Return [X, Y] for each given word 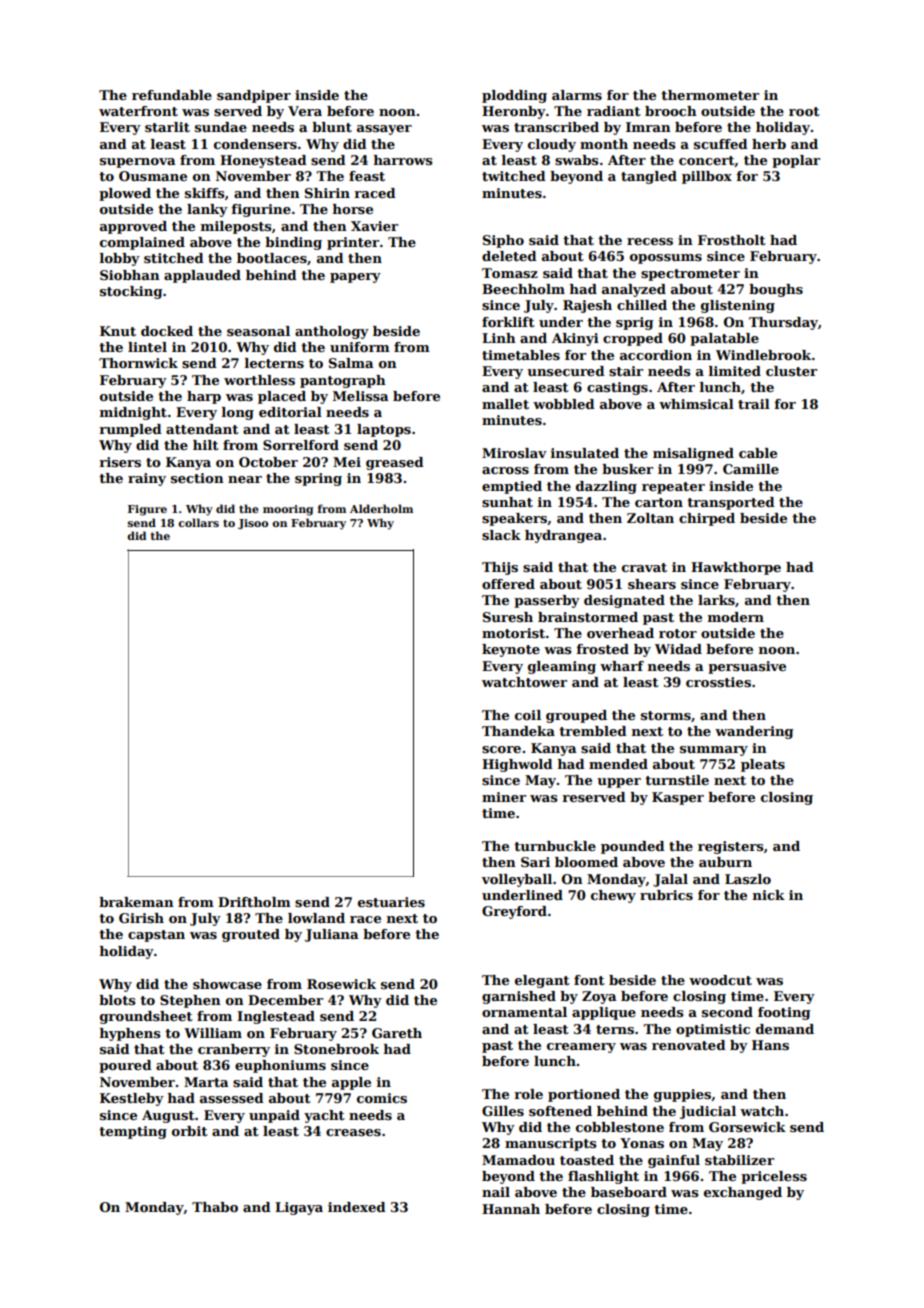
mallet [505, 404]
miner [504, 797]
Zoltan [650, 518]
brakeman [136, 902]
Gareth [397, 1033]
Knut [118, 331]
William [213, 1033]
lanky [207, 210]
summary [714, 751]
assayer [384, 130]
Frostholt [732, 240]
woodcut [720, 980]
